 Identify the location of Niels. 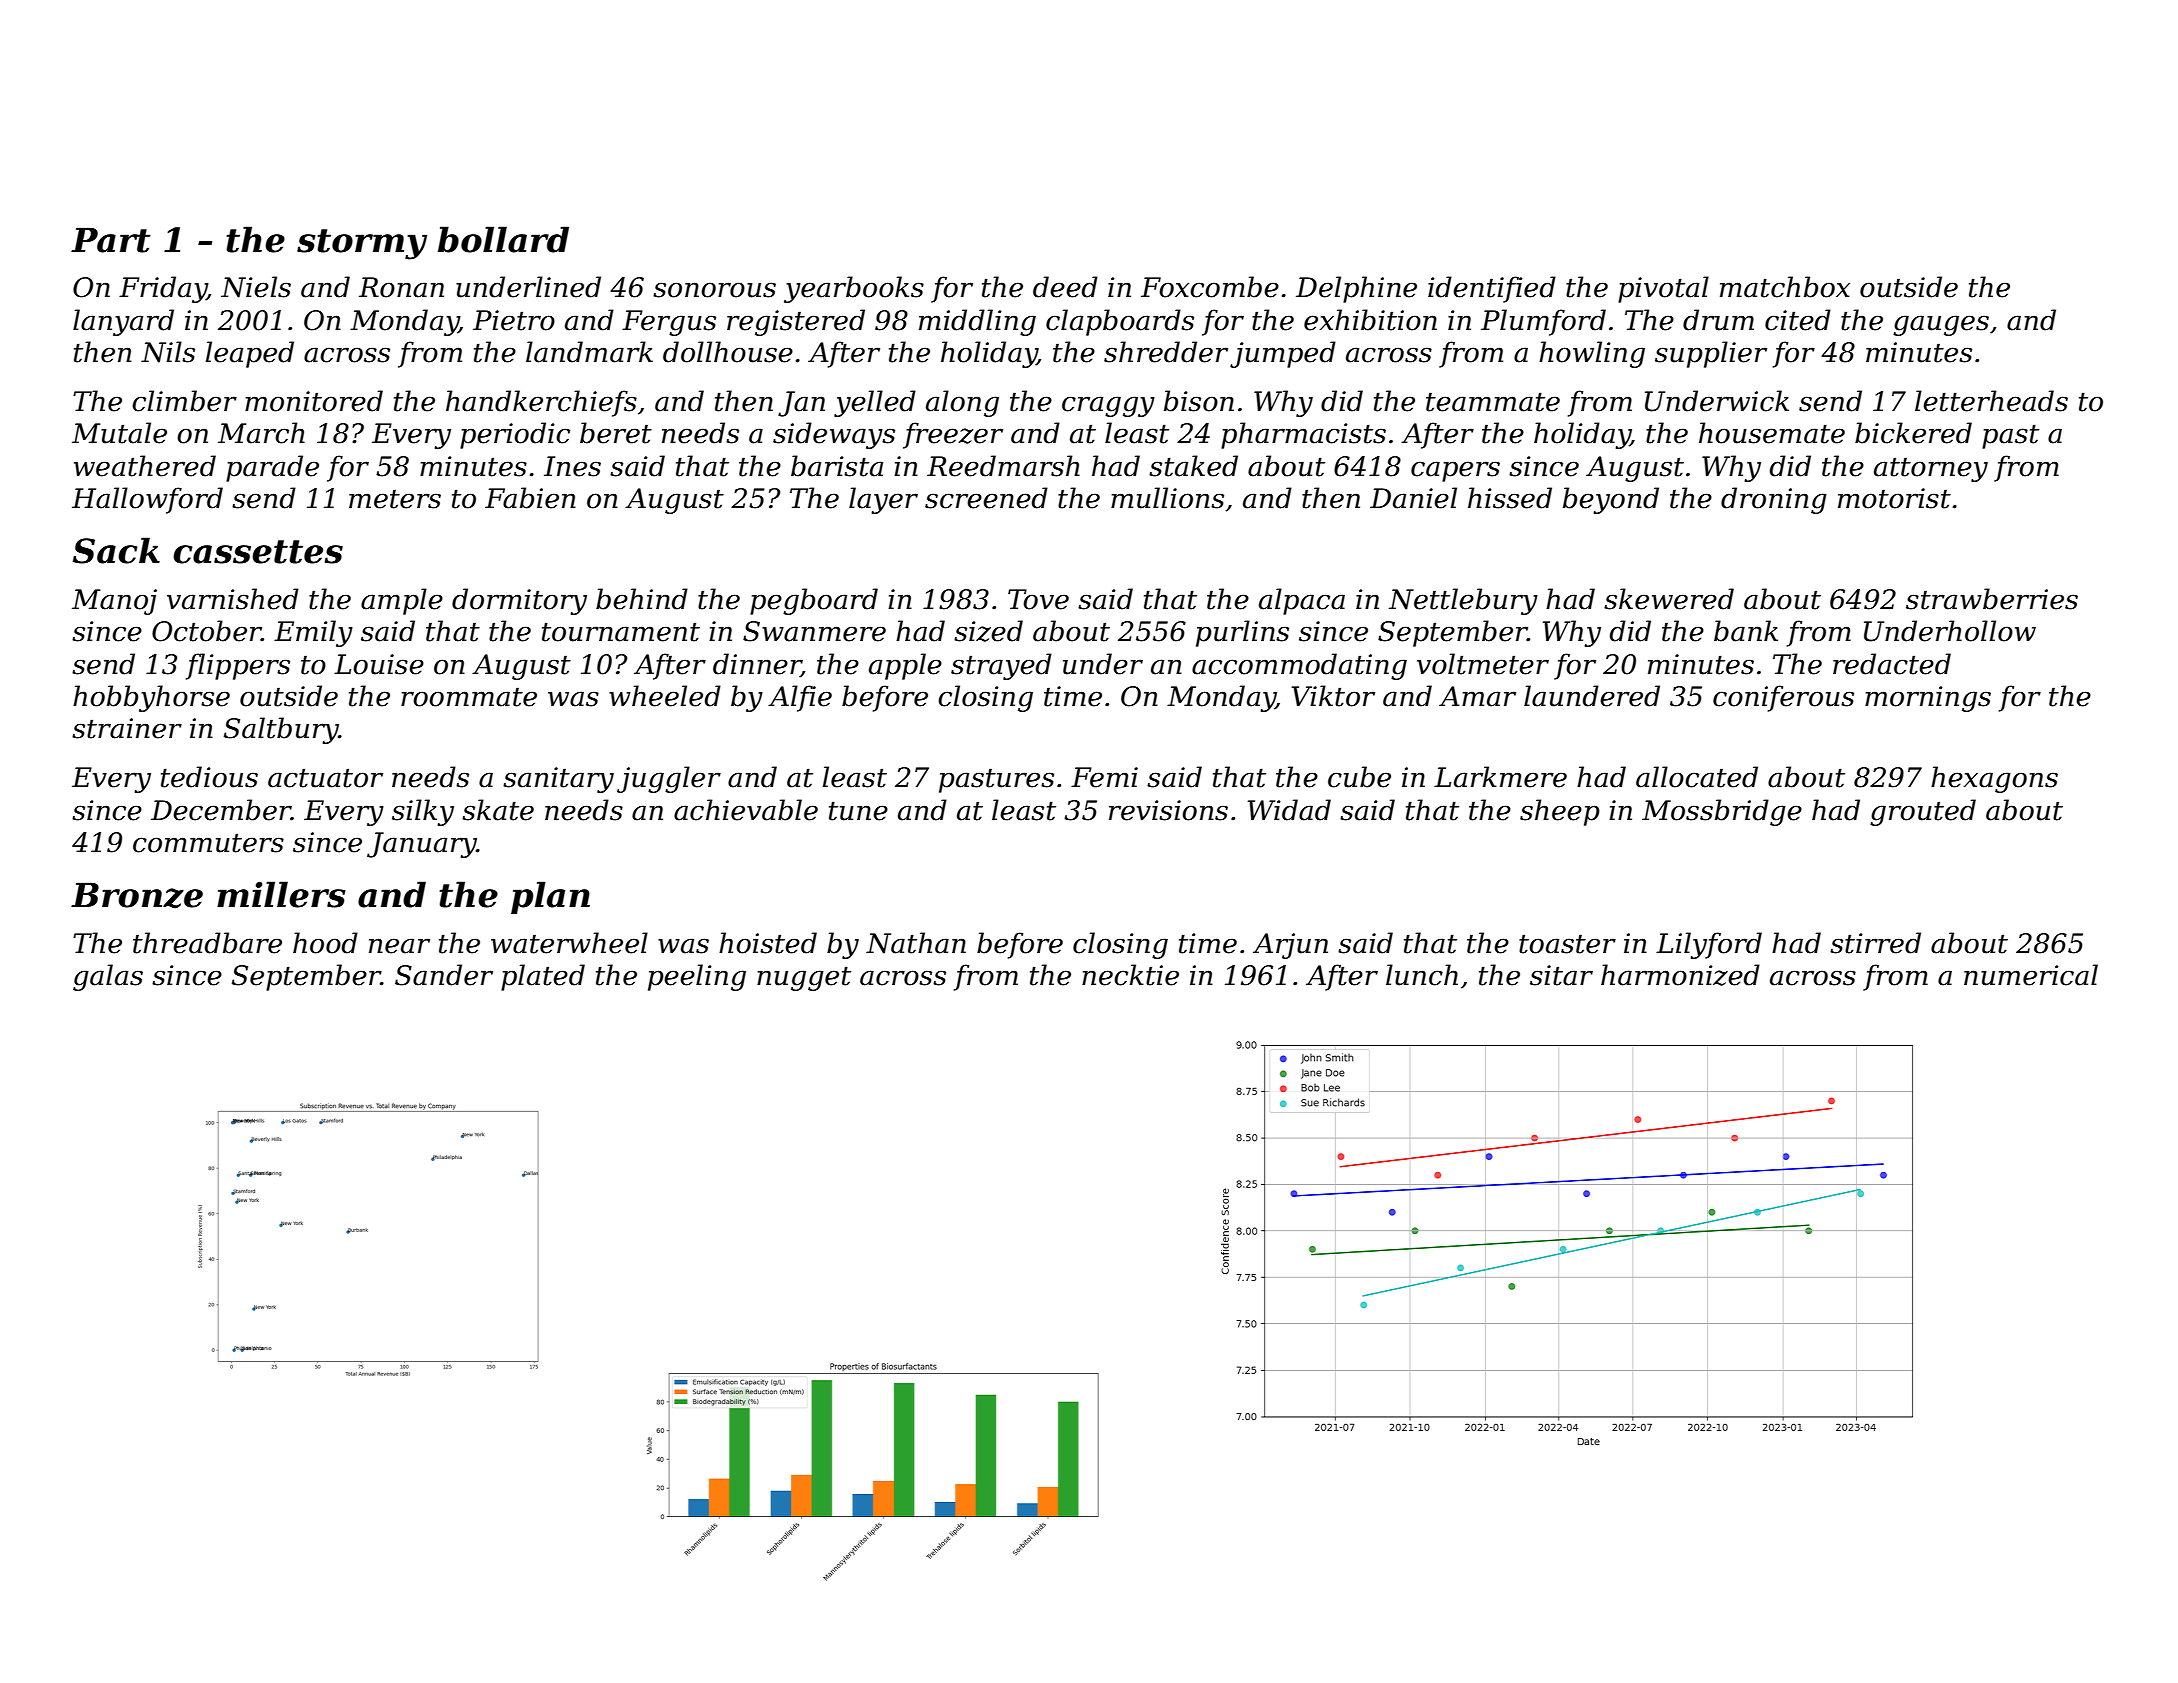
(256, 287).
